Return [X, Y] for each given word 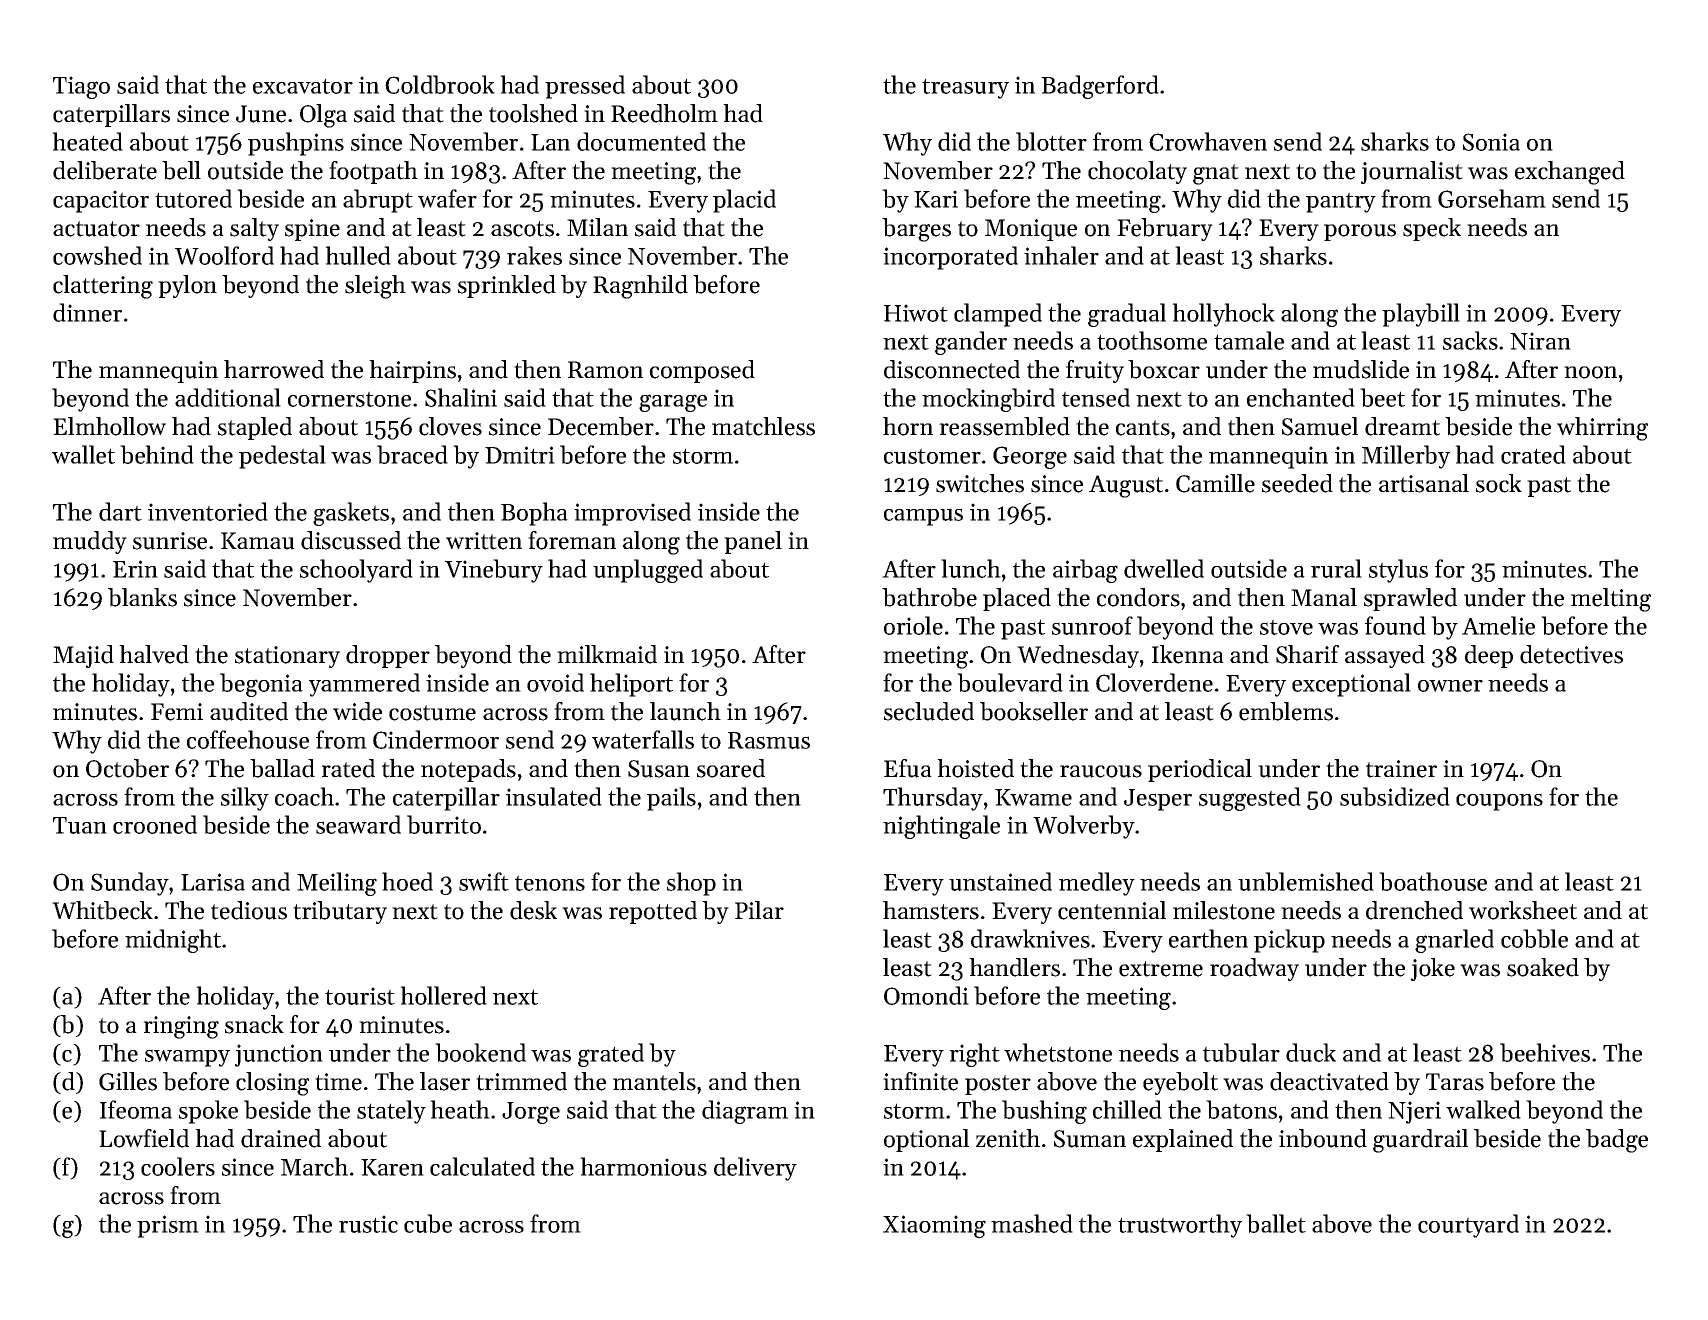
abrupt [378, 201]
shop [691, 884]
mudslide [1361, 369]
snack [254, 1024]
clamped [998, 315]
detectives [1571, 654]
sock [1499, 483]
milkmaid [607, 654]
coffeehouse [248, 739]
